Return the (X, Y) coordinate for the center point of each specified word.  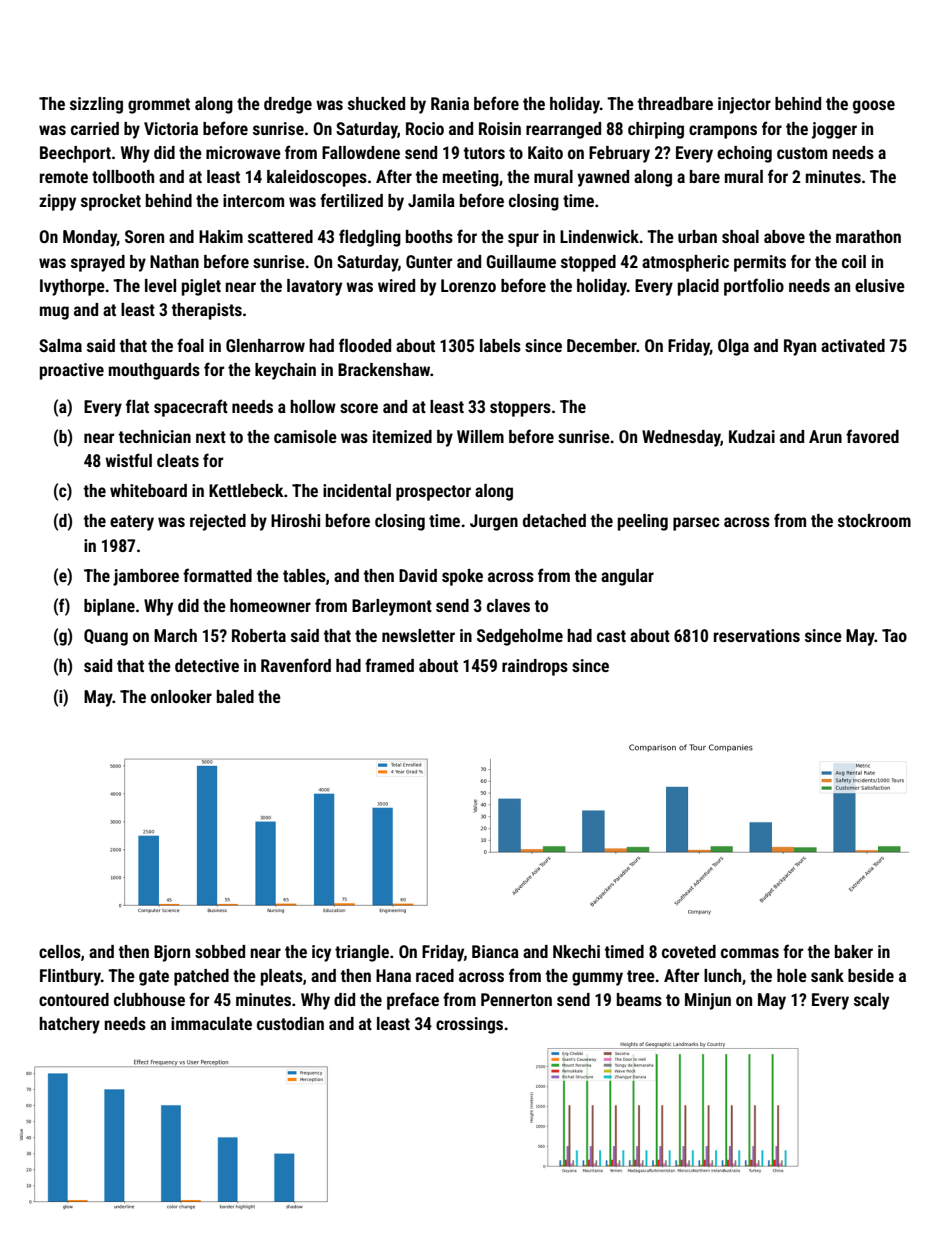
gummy (597, 979)
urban (697, 236)
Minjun (708, 1001)
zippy (57, 202)
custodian (290, 1023)
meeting (471, 178)
